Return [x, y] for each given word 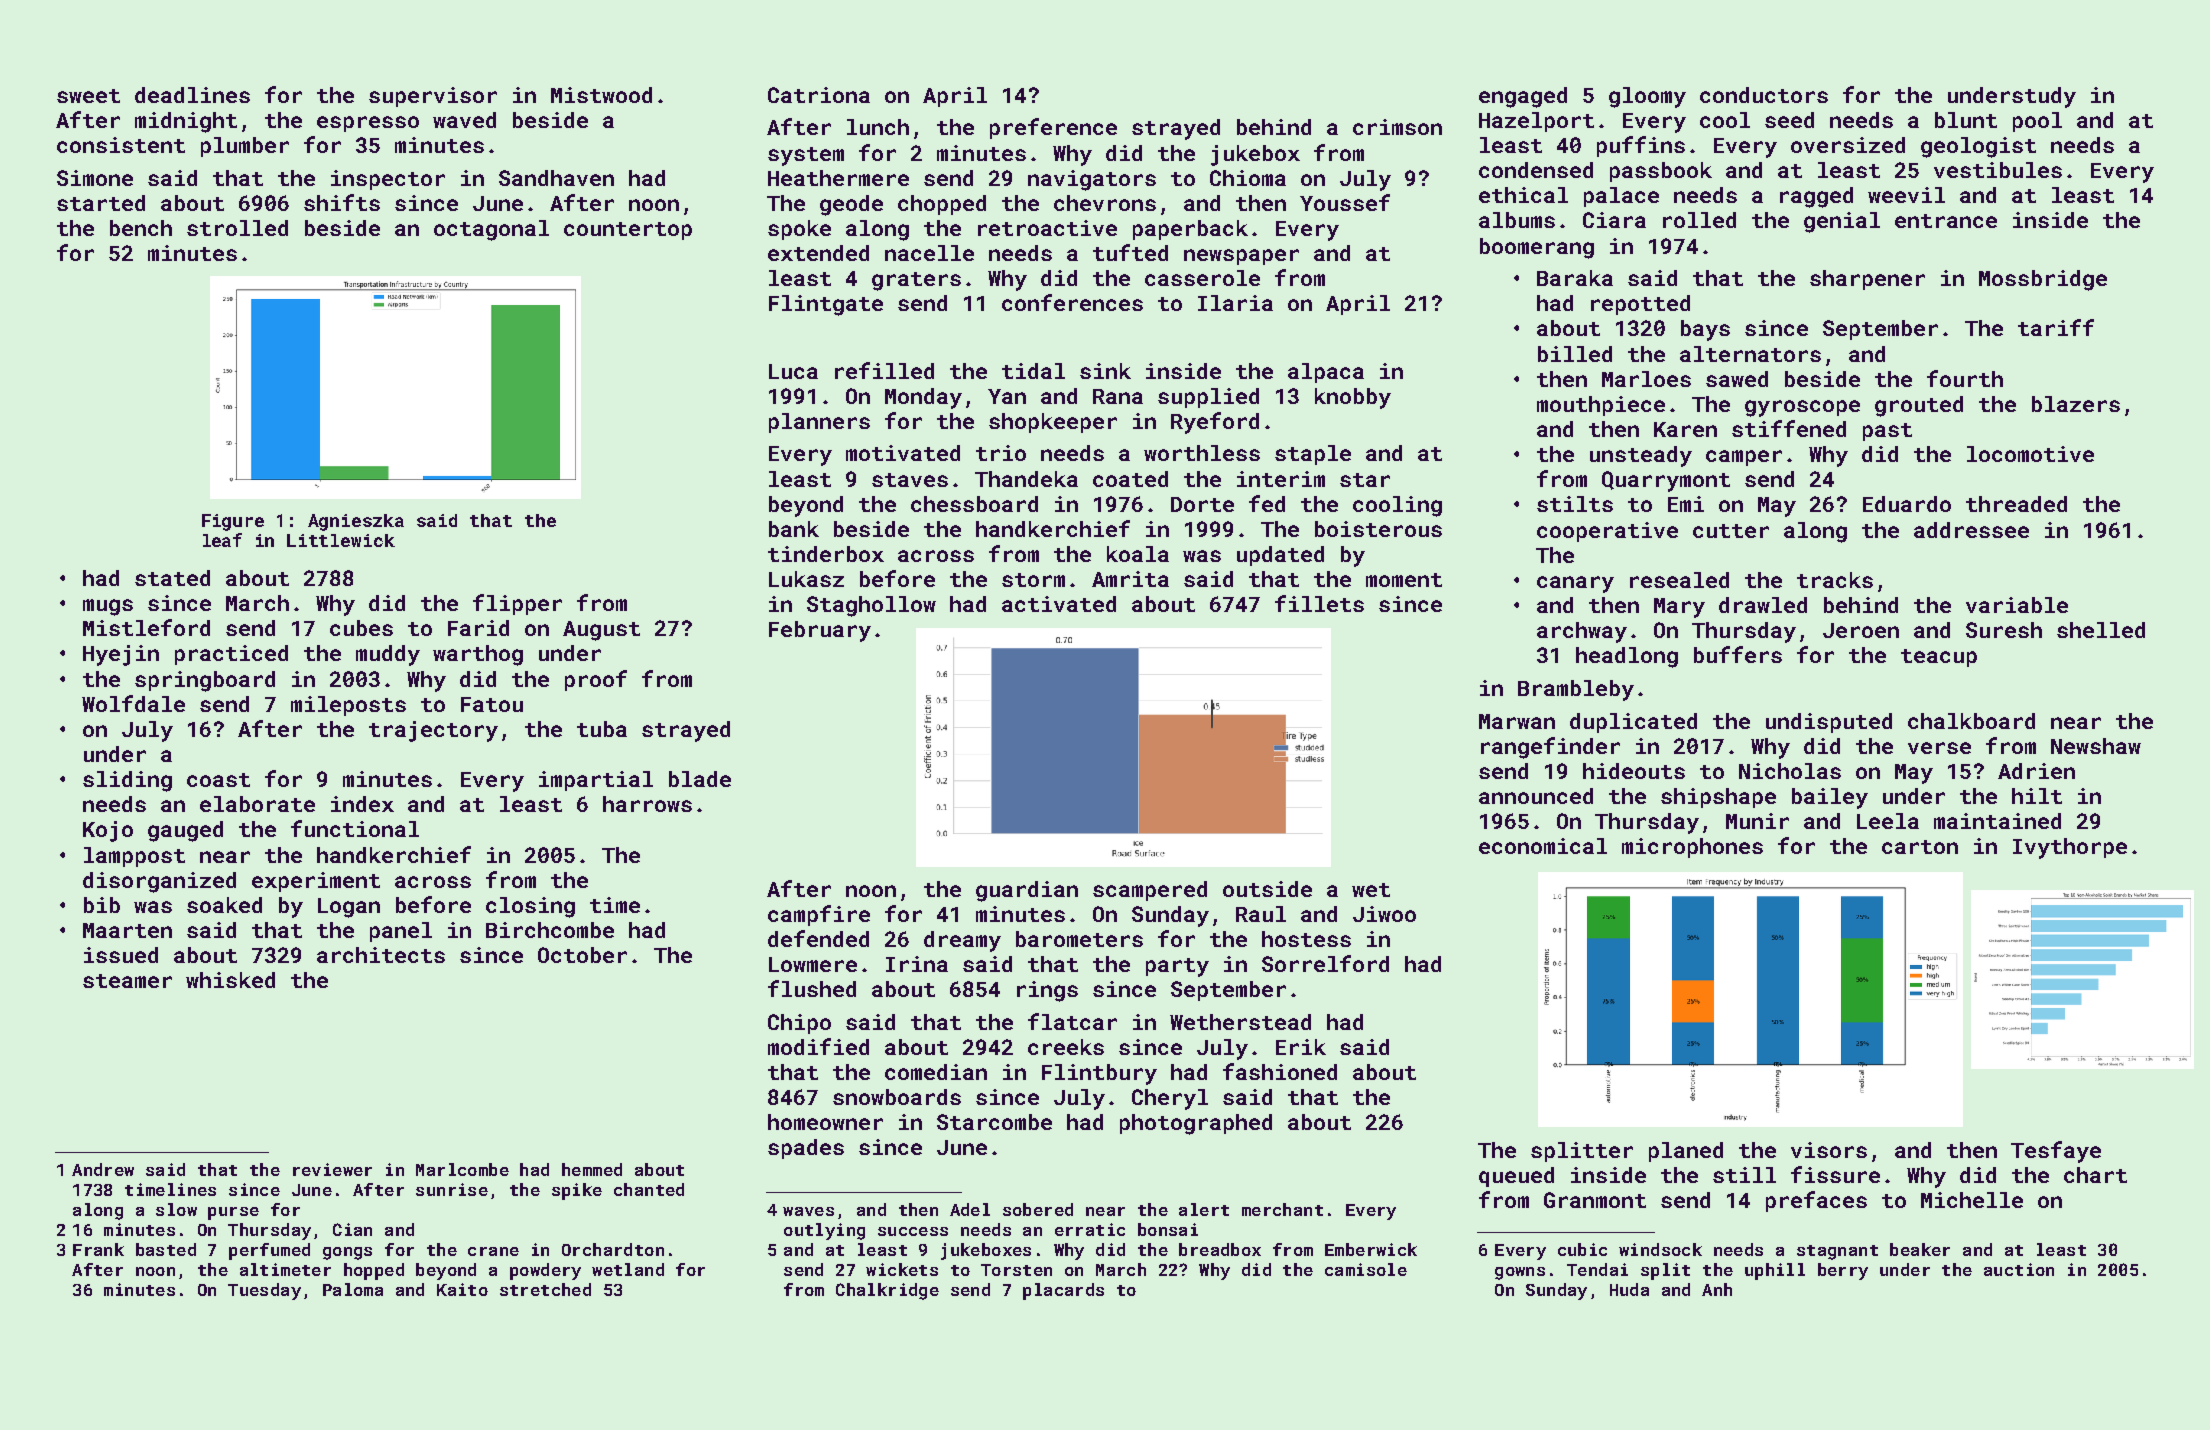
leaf [222, 540]
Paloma [353, 1289]
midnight [186, 122]
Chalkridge [887, 1291]
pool [2037, 122]
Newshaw [2096, 746]
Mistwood [601, 95]
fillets [1319, 603]
